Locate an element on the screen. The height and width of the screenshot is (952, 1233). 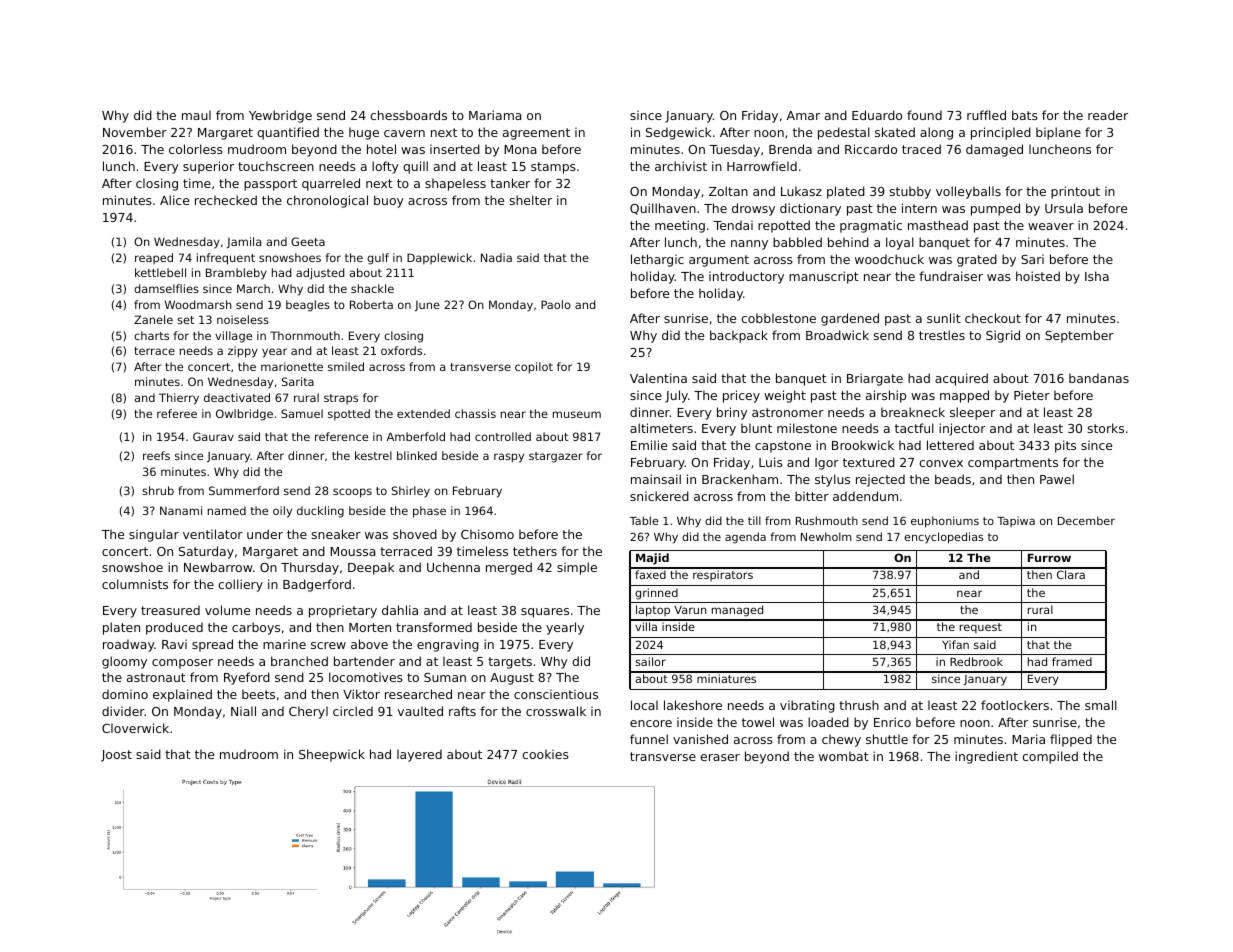
found is located at coordinates (924, 115).
